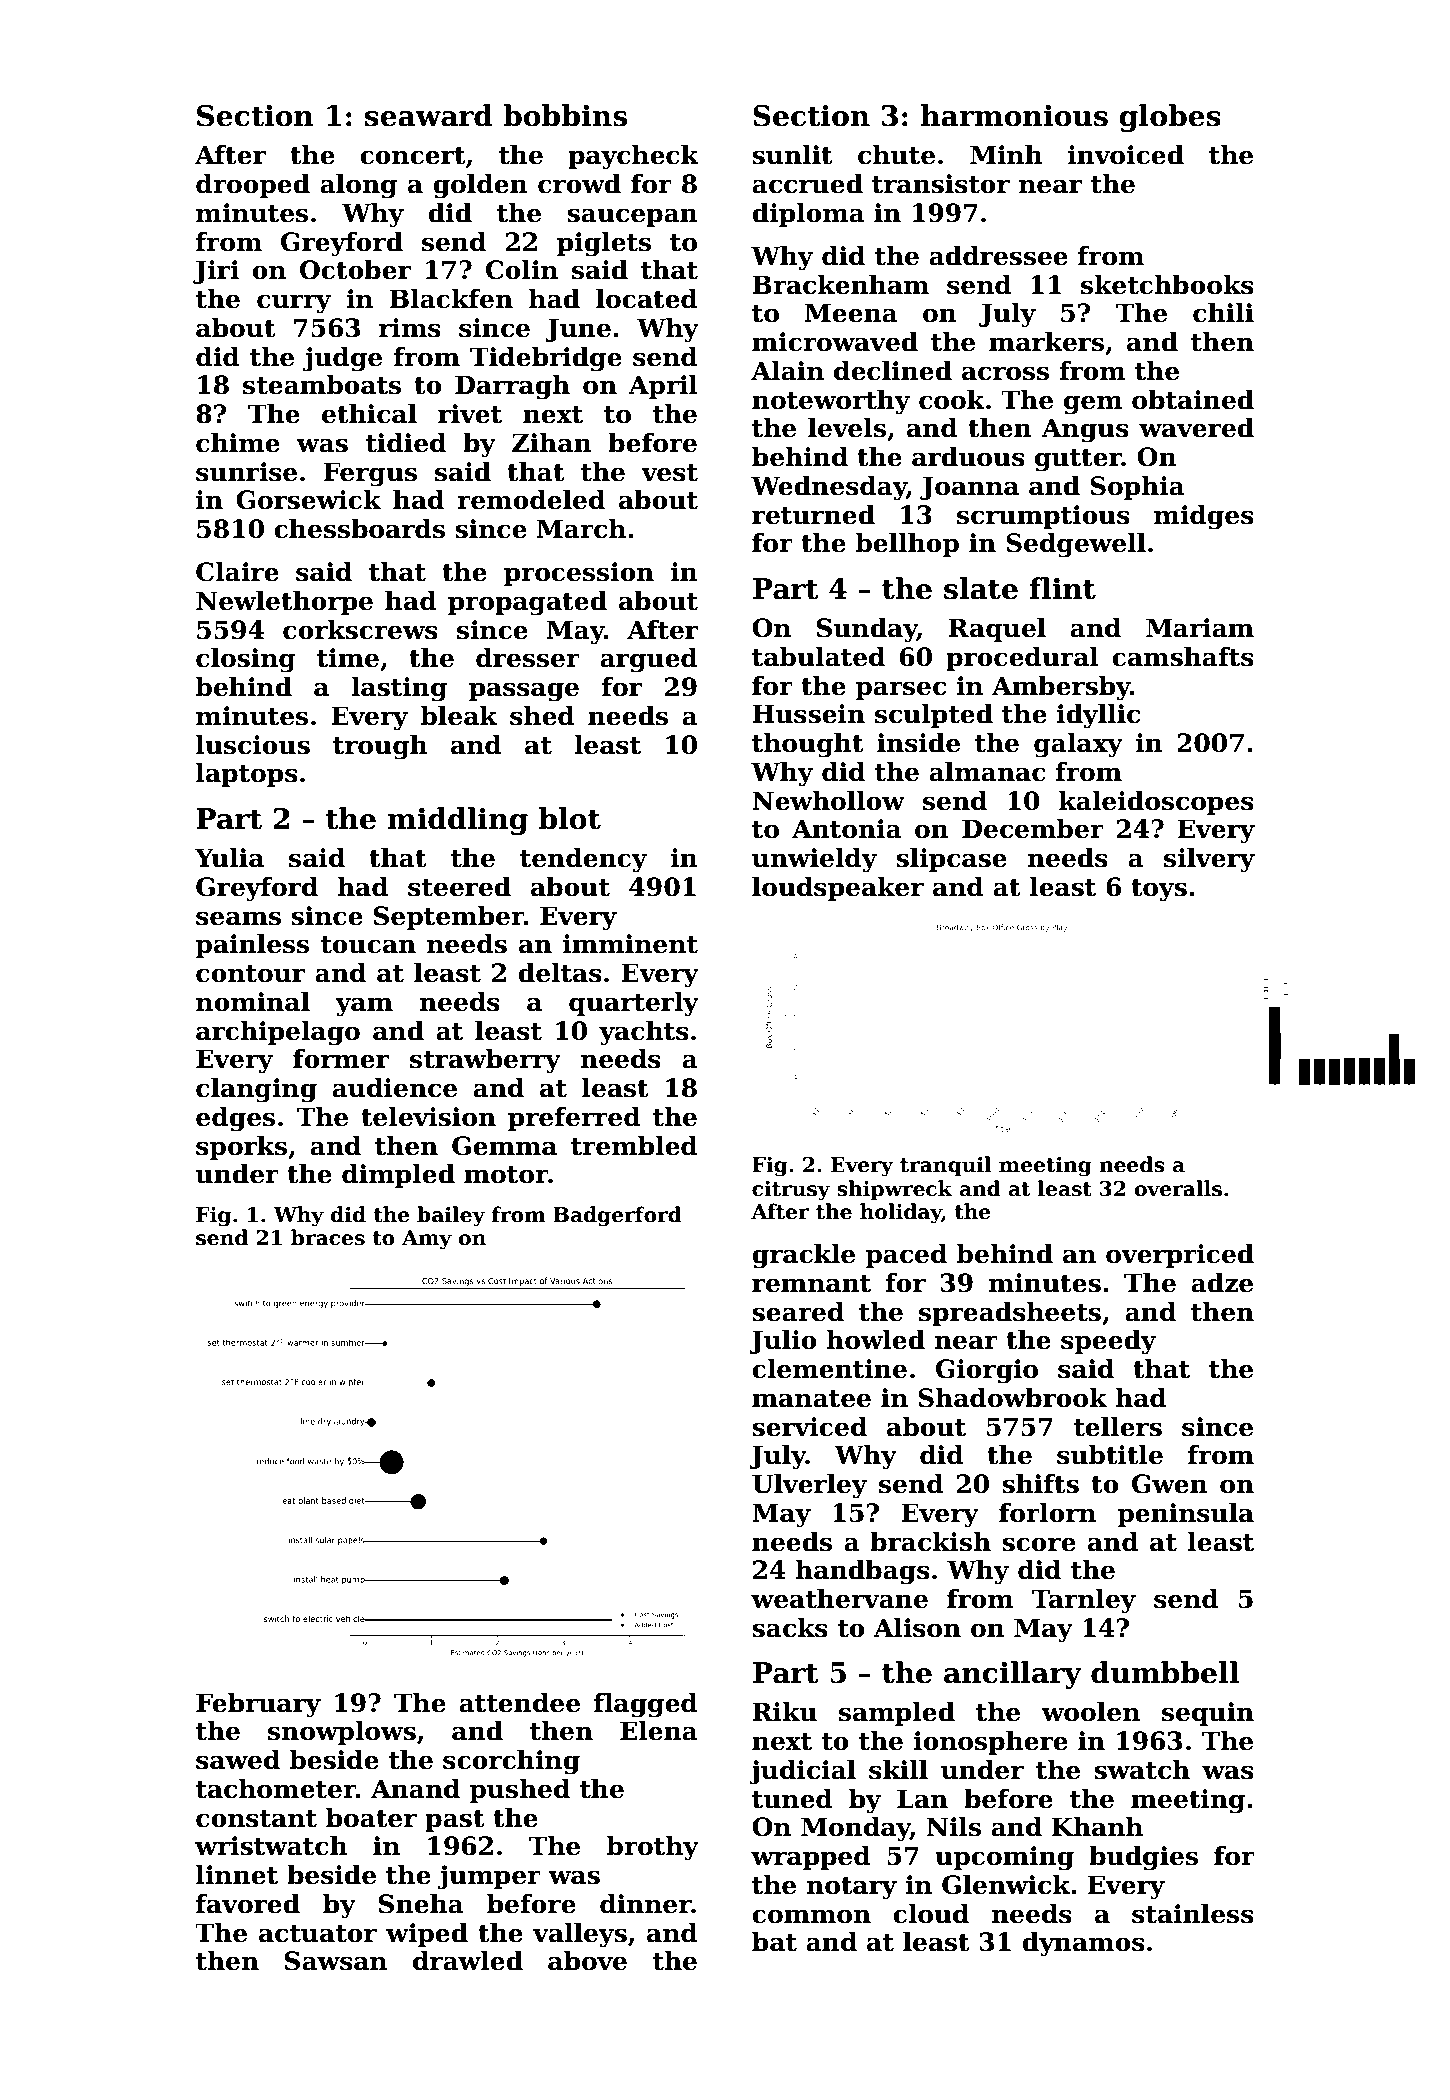 Image resolution: width=1450 pixels, height=2100 pixels. I want to click on along, so click(358, 186).
